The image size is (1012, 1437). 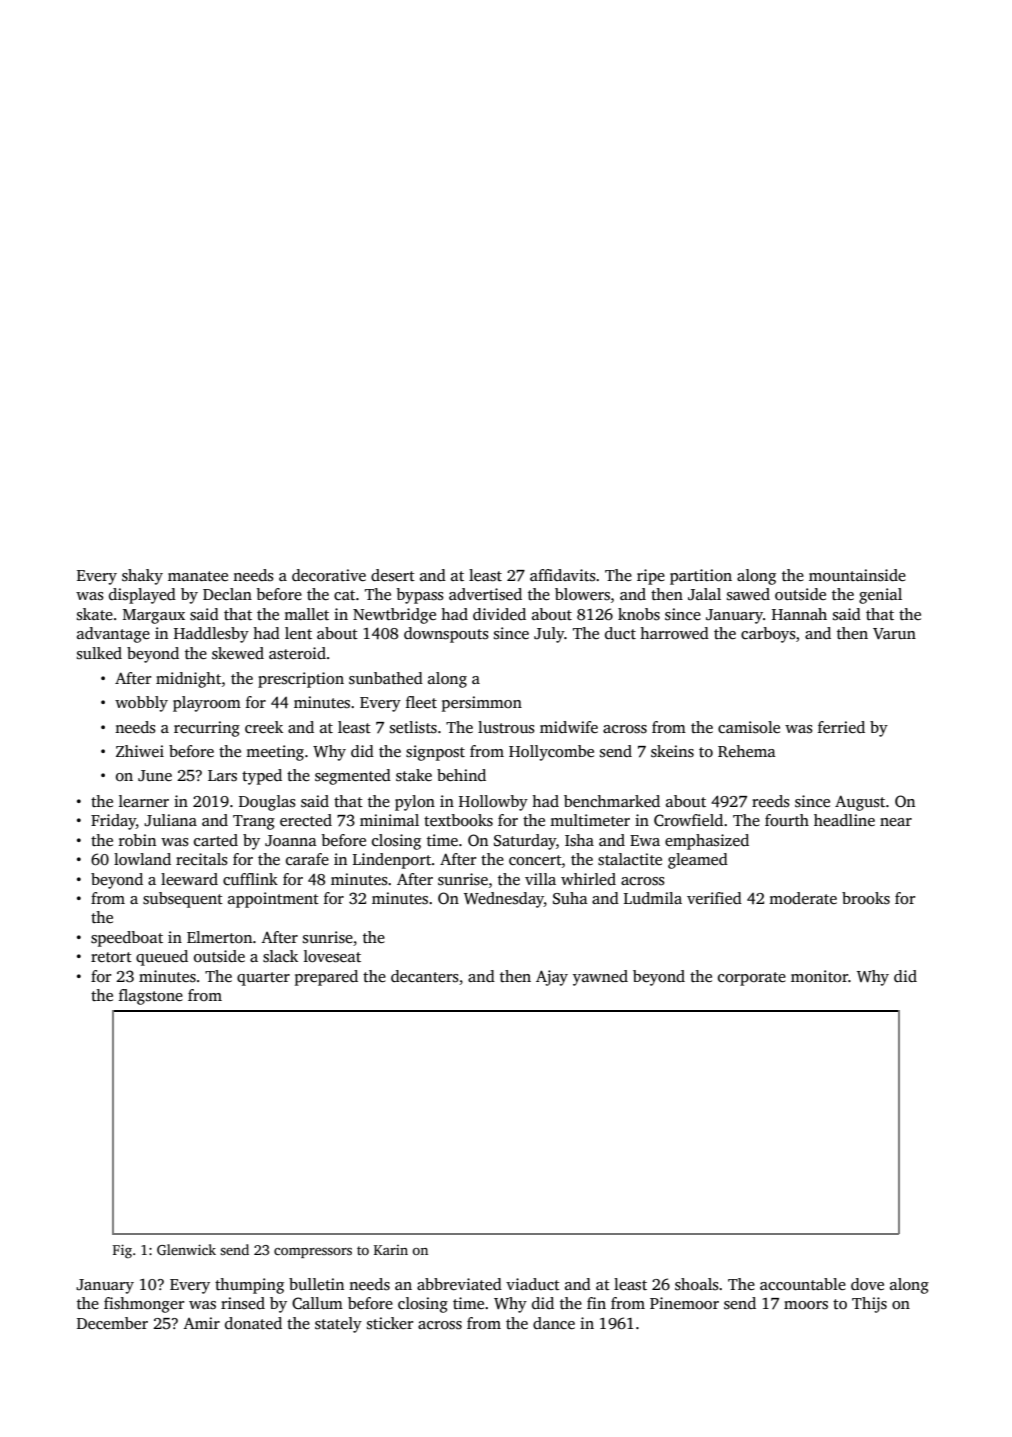 What do you see at coordinates (142, 859) in the document?
I see `lowland` at bounding box center [142, 859].
